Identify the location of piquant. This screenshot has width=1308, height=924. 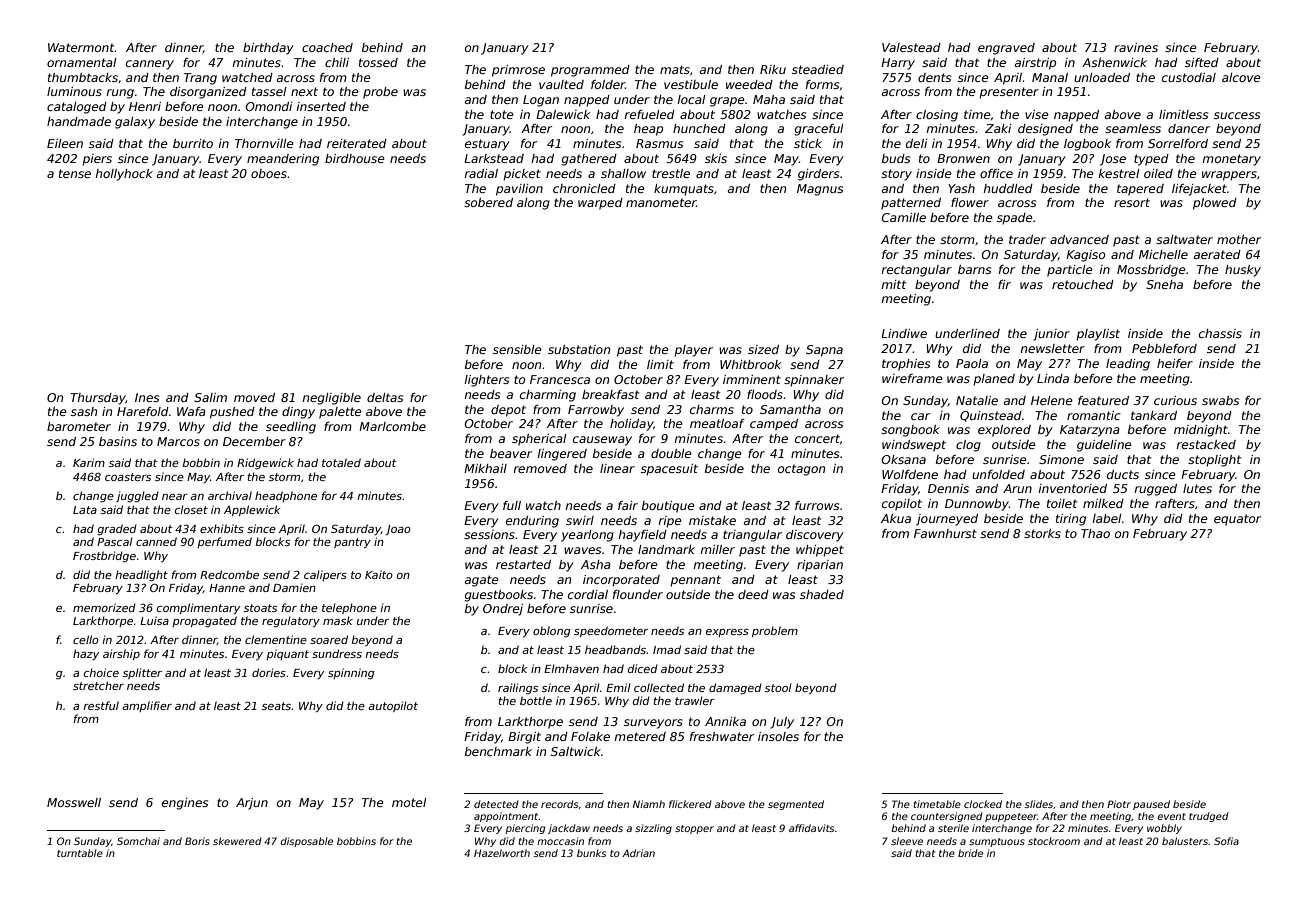
(287, 654).
